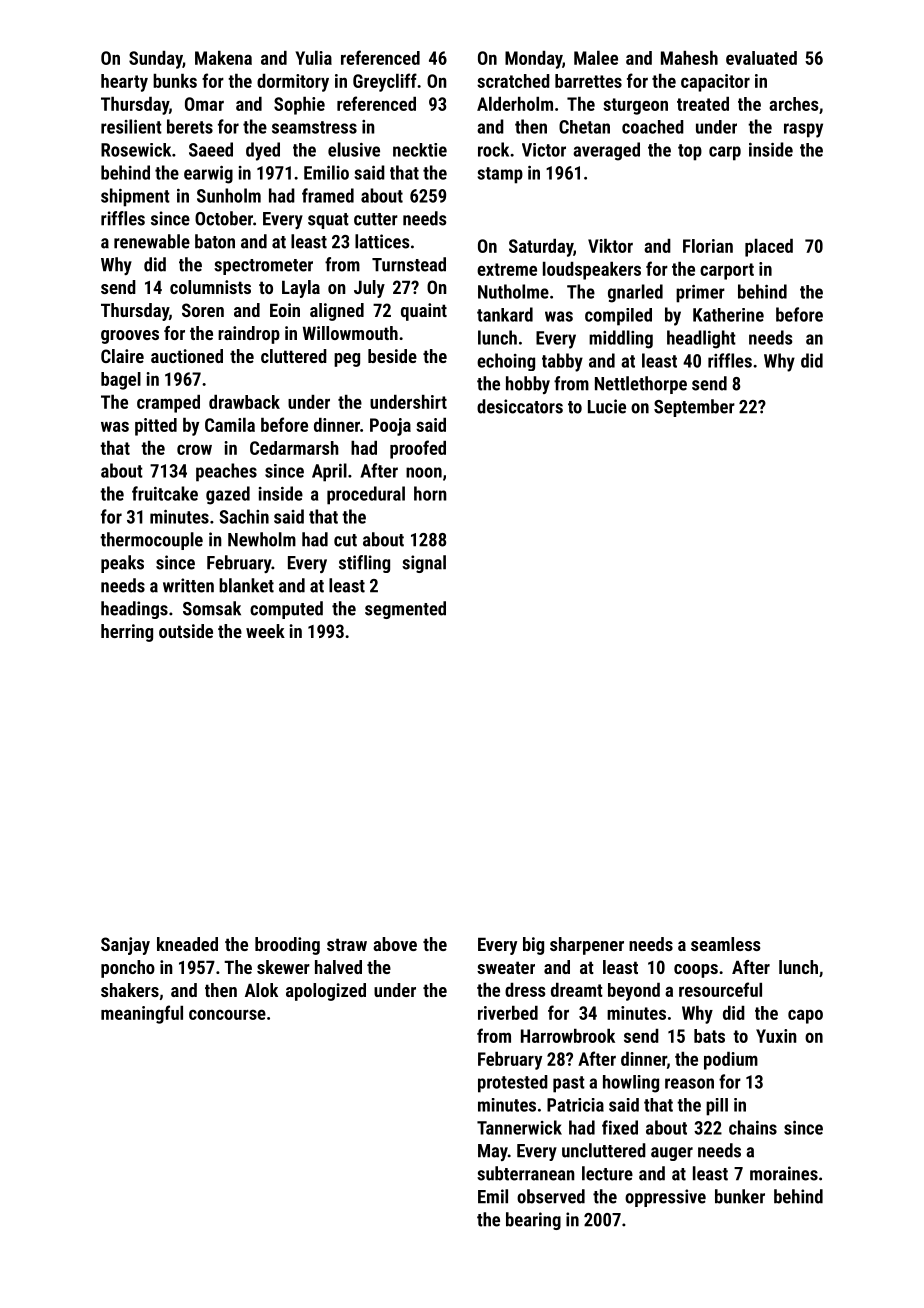 This page has width=924, height=1308. Describe the element at coordinates (301, 289) in the page. I see `Layla` at that location.
